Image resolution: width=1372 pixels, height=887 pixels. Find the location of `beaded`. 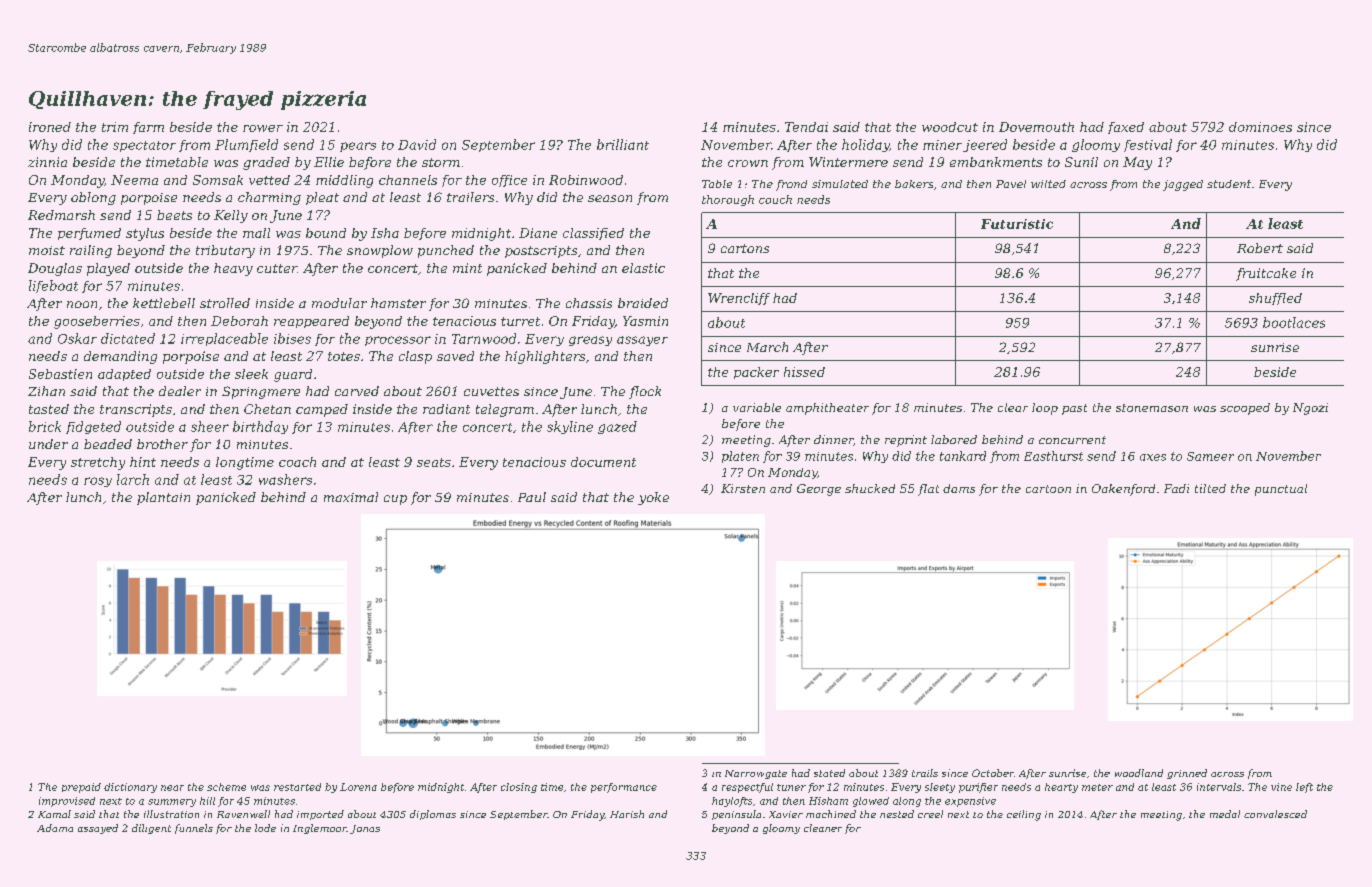

beaded is located at coordinates (108, 444).
